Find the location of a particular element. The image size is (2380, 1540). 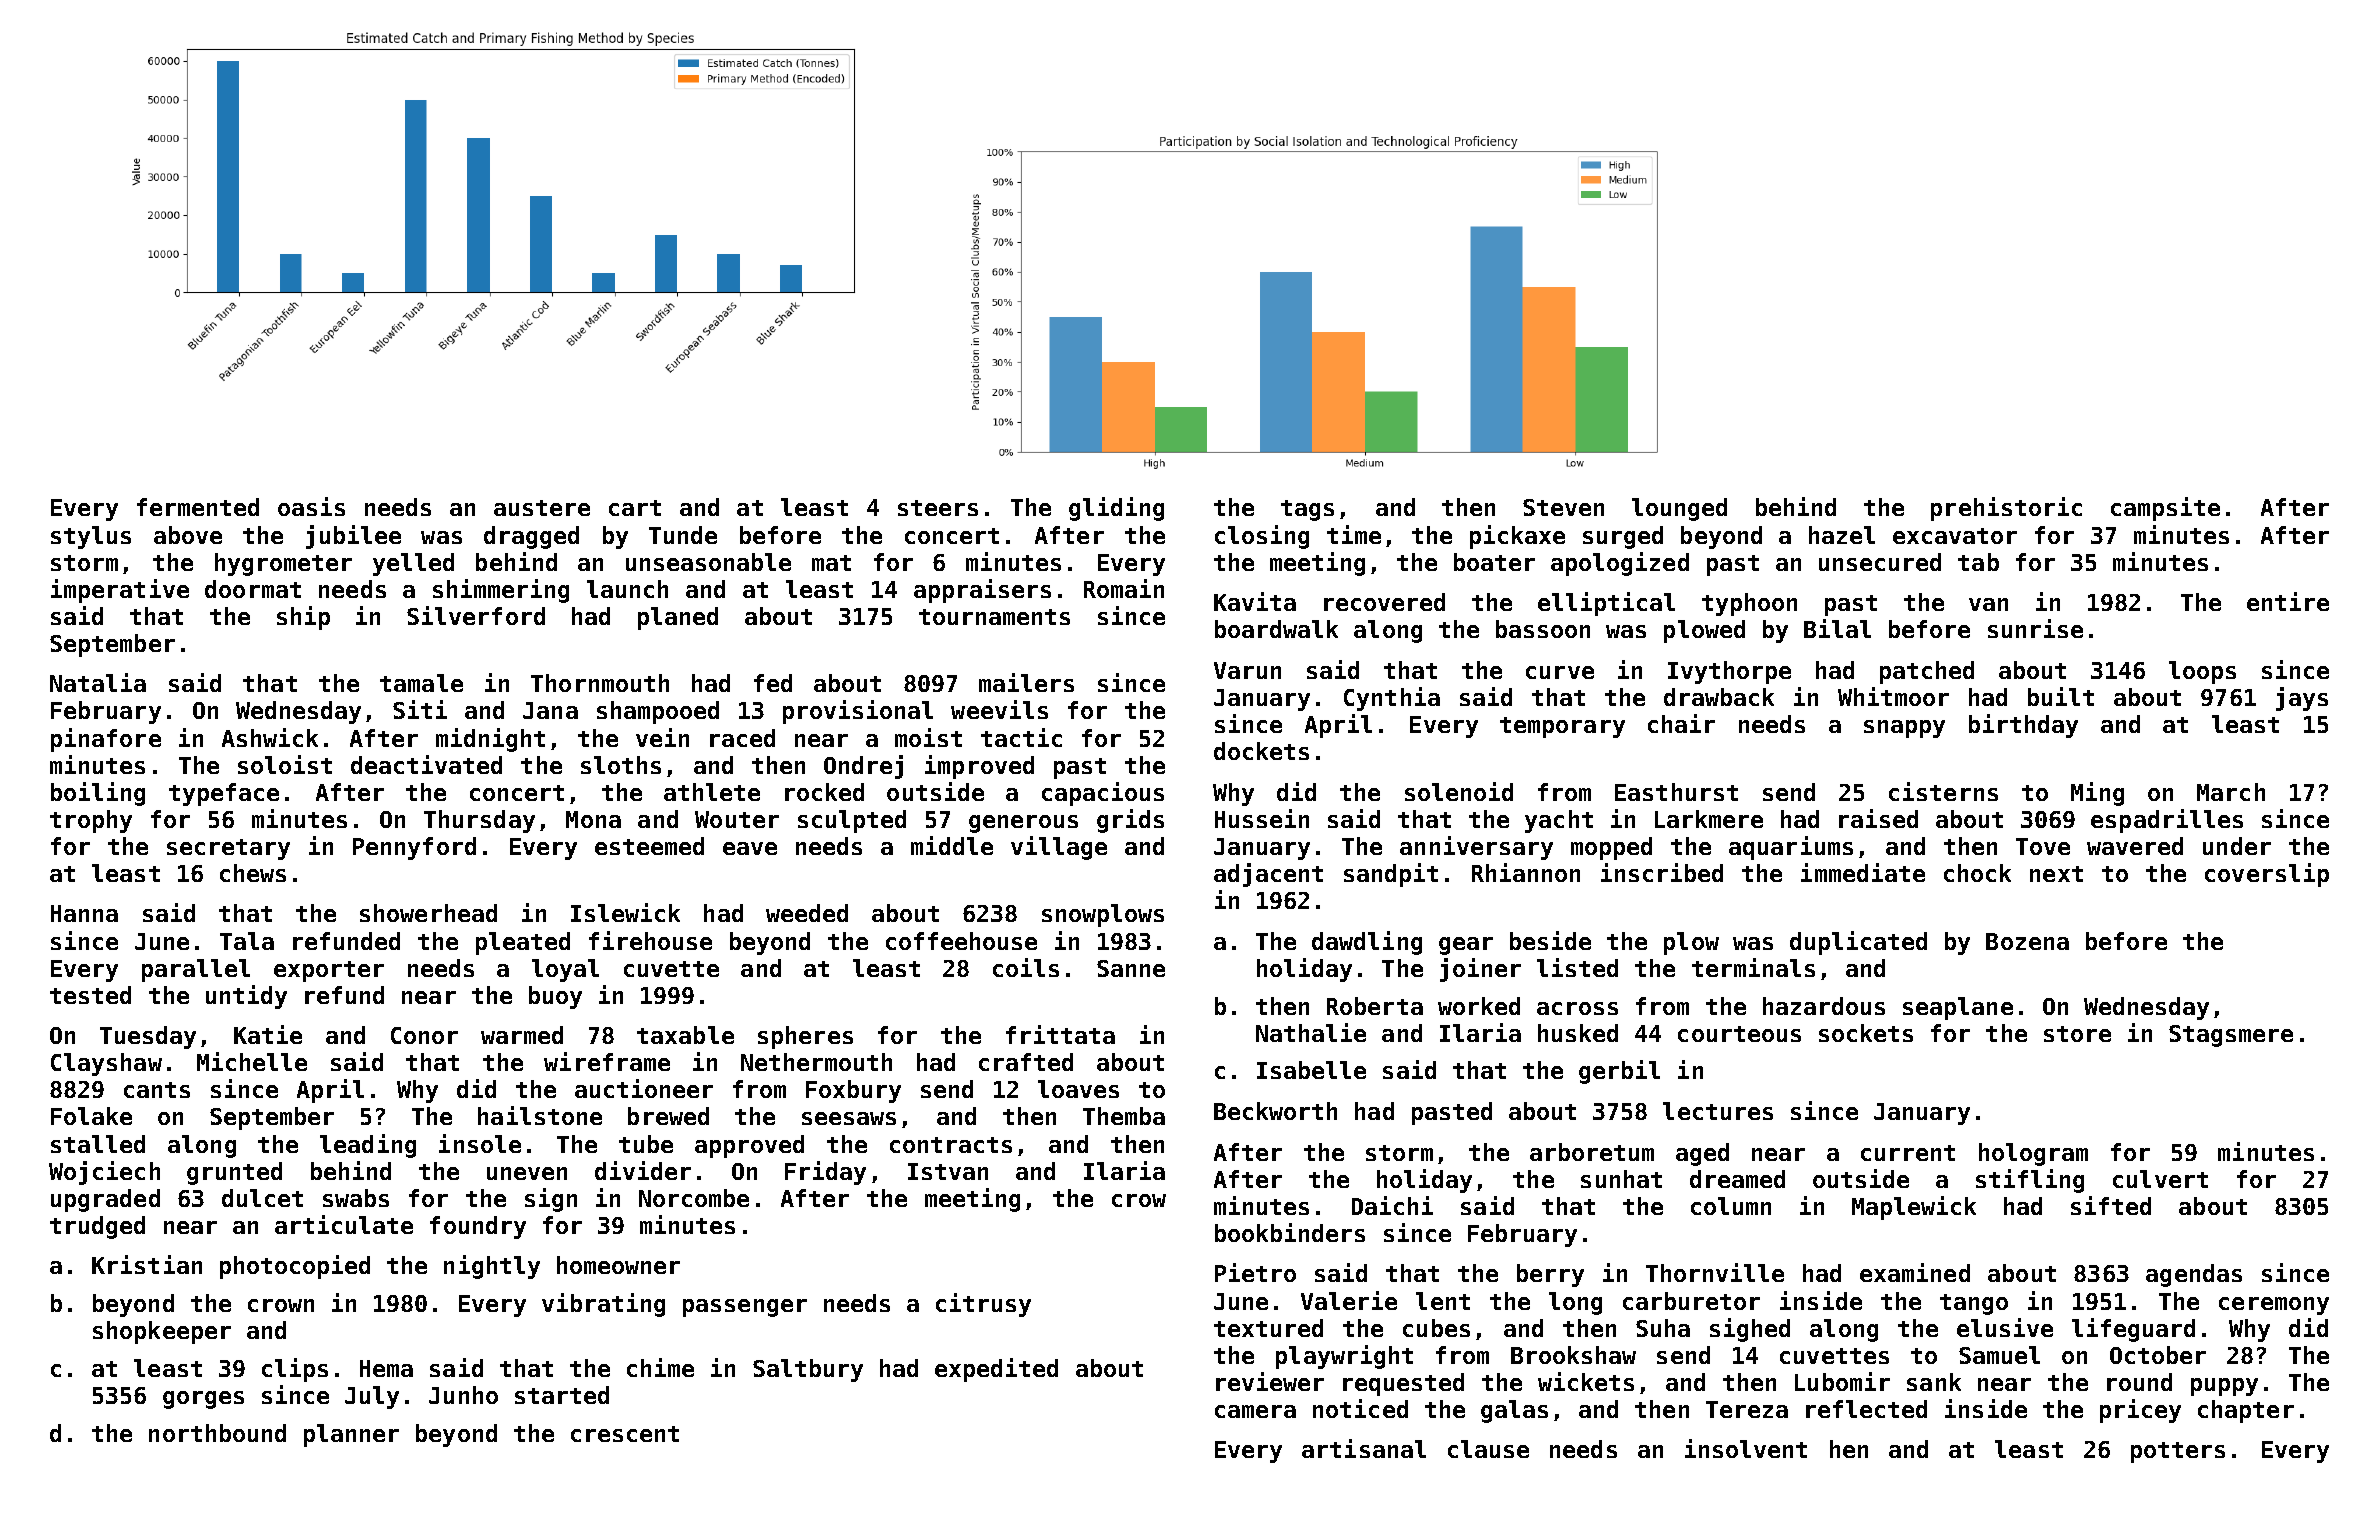

gliding is located at coordinates (1116, 509).
